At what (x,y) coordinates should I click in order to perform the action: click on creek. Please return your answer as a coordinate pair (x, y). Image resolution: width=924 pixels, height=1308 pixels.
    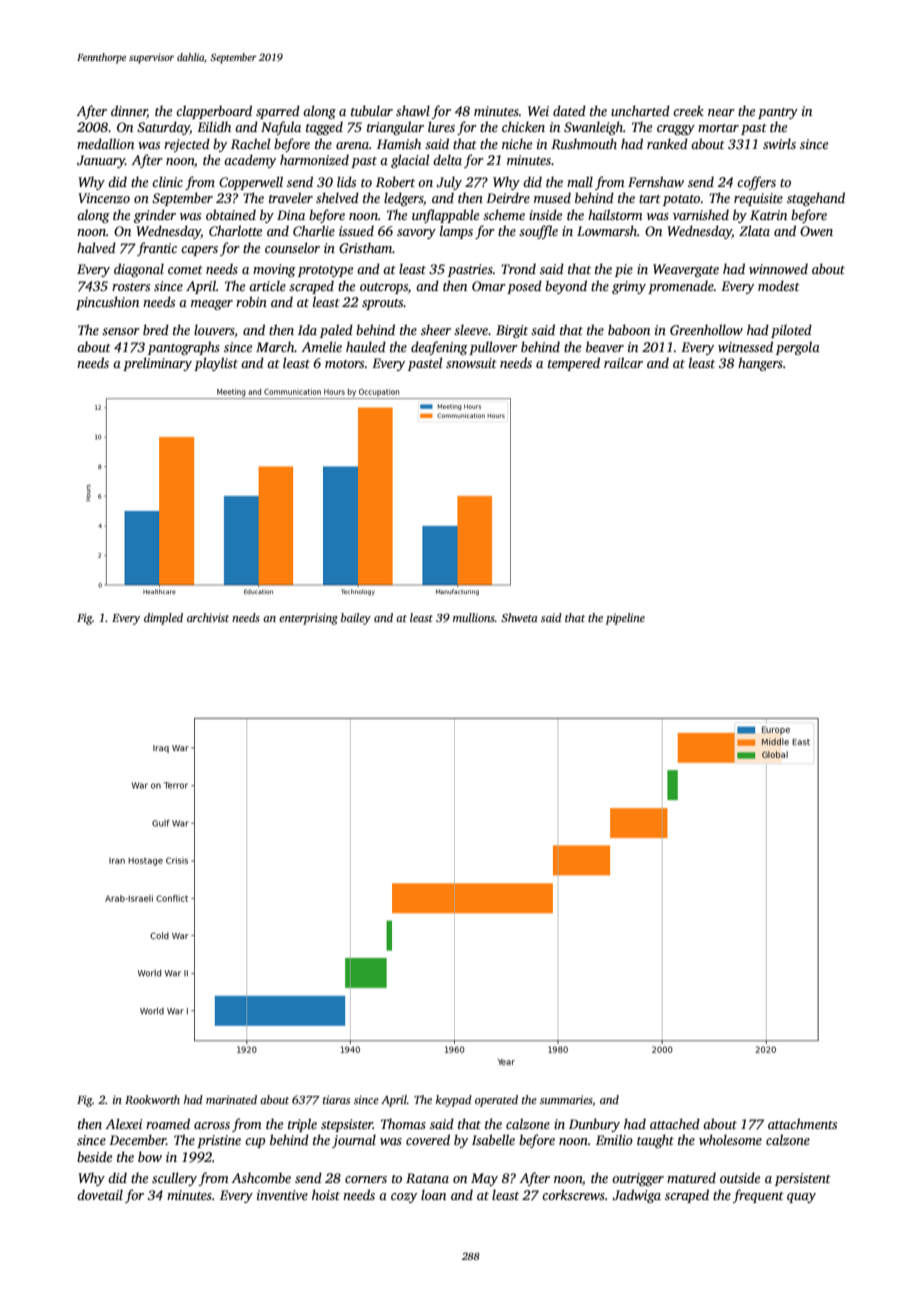
    Looking at the image, I should click on (688, 110).
